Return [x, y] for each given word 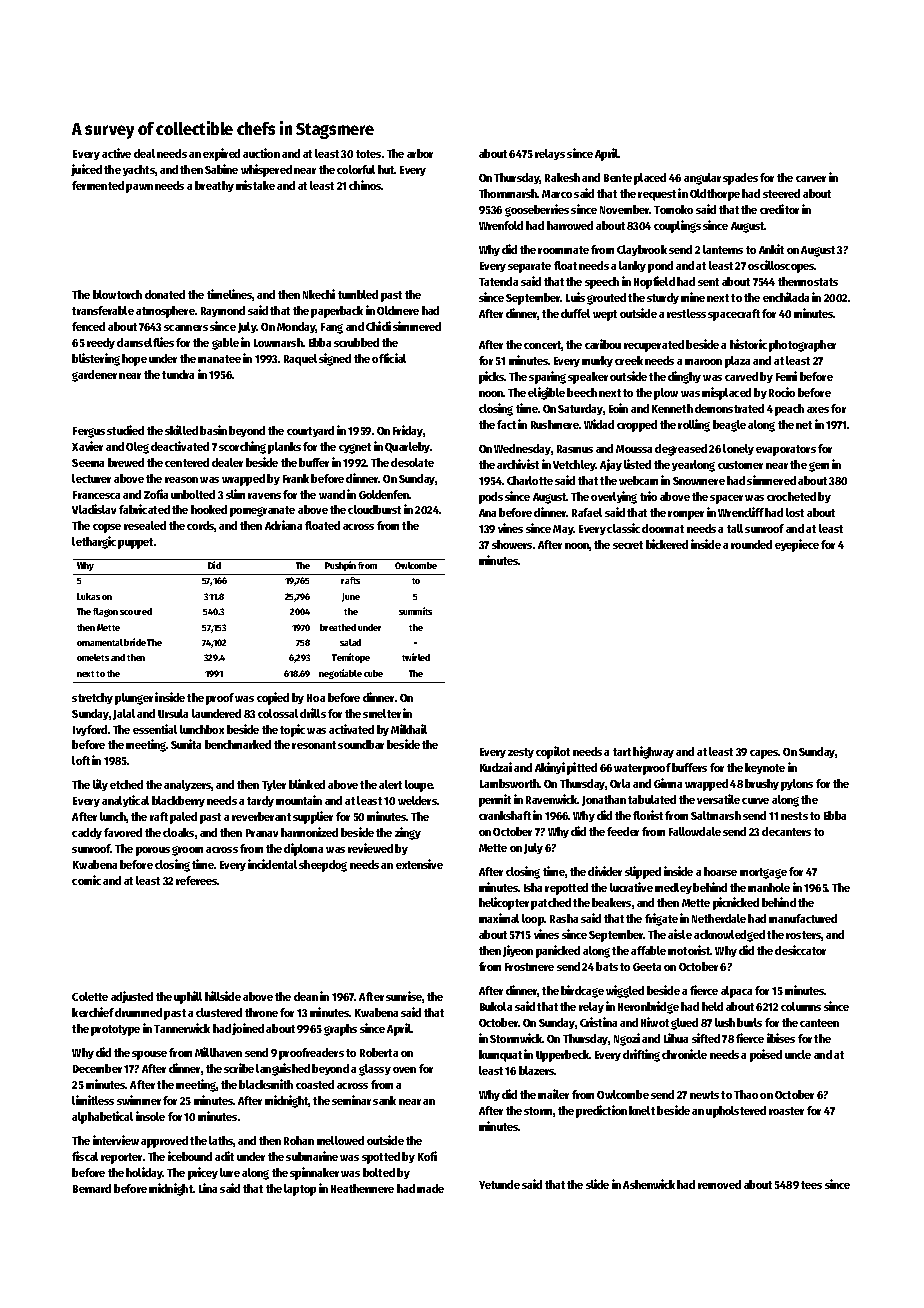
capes [764, 754]
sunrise [404, 996]
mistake [255, 185]
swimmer [139, 1100]
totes [368, 154]
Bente [618, 178]
